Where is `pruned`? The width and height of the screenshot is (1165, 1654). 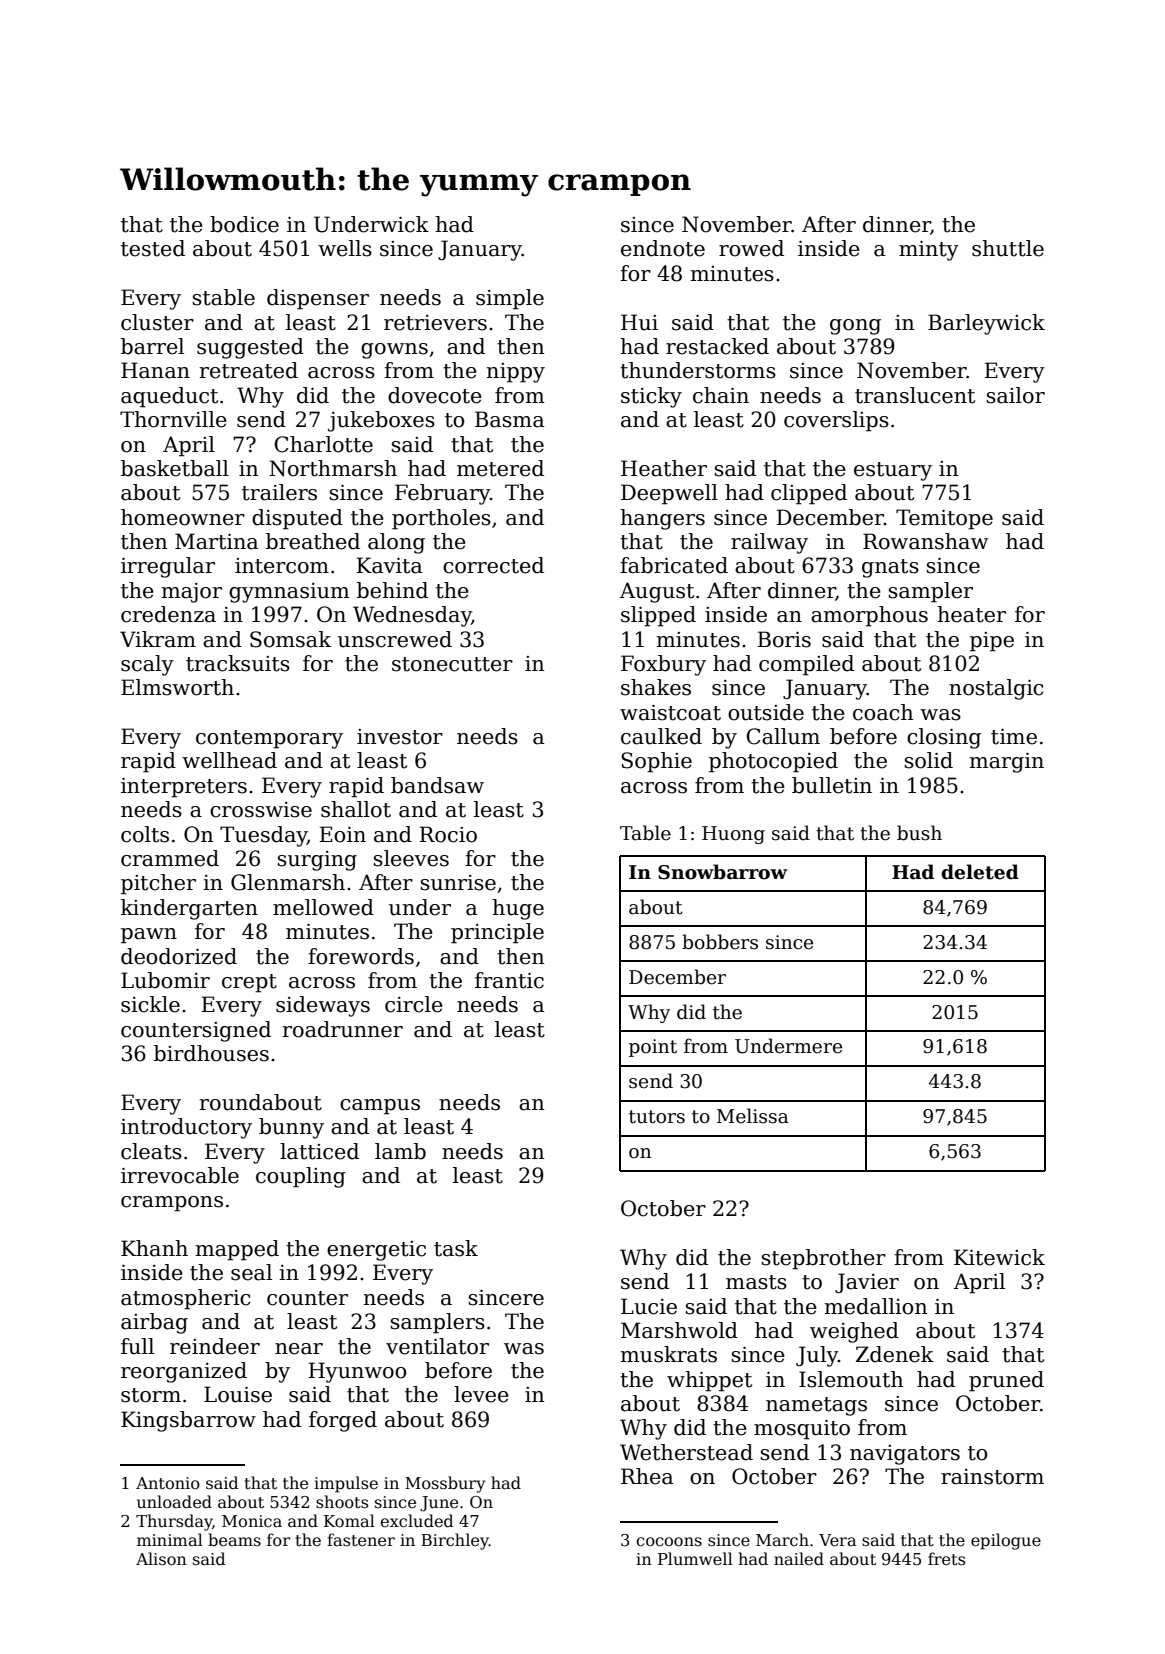 pruned is located at coordinates (1006, 1381).
